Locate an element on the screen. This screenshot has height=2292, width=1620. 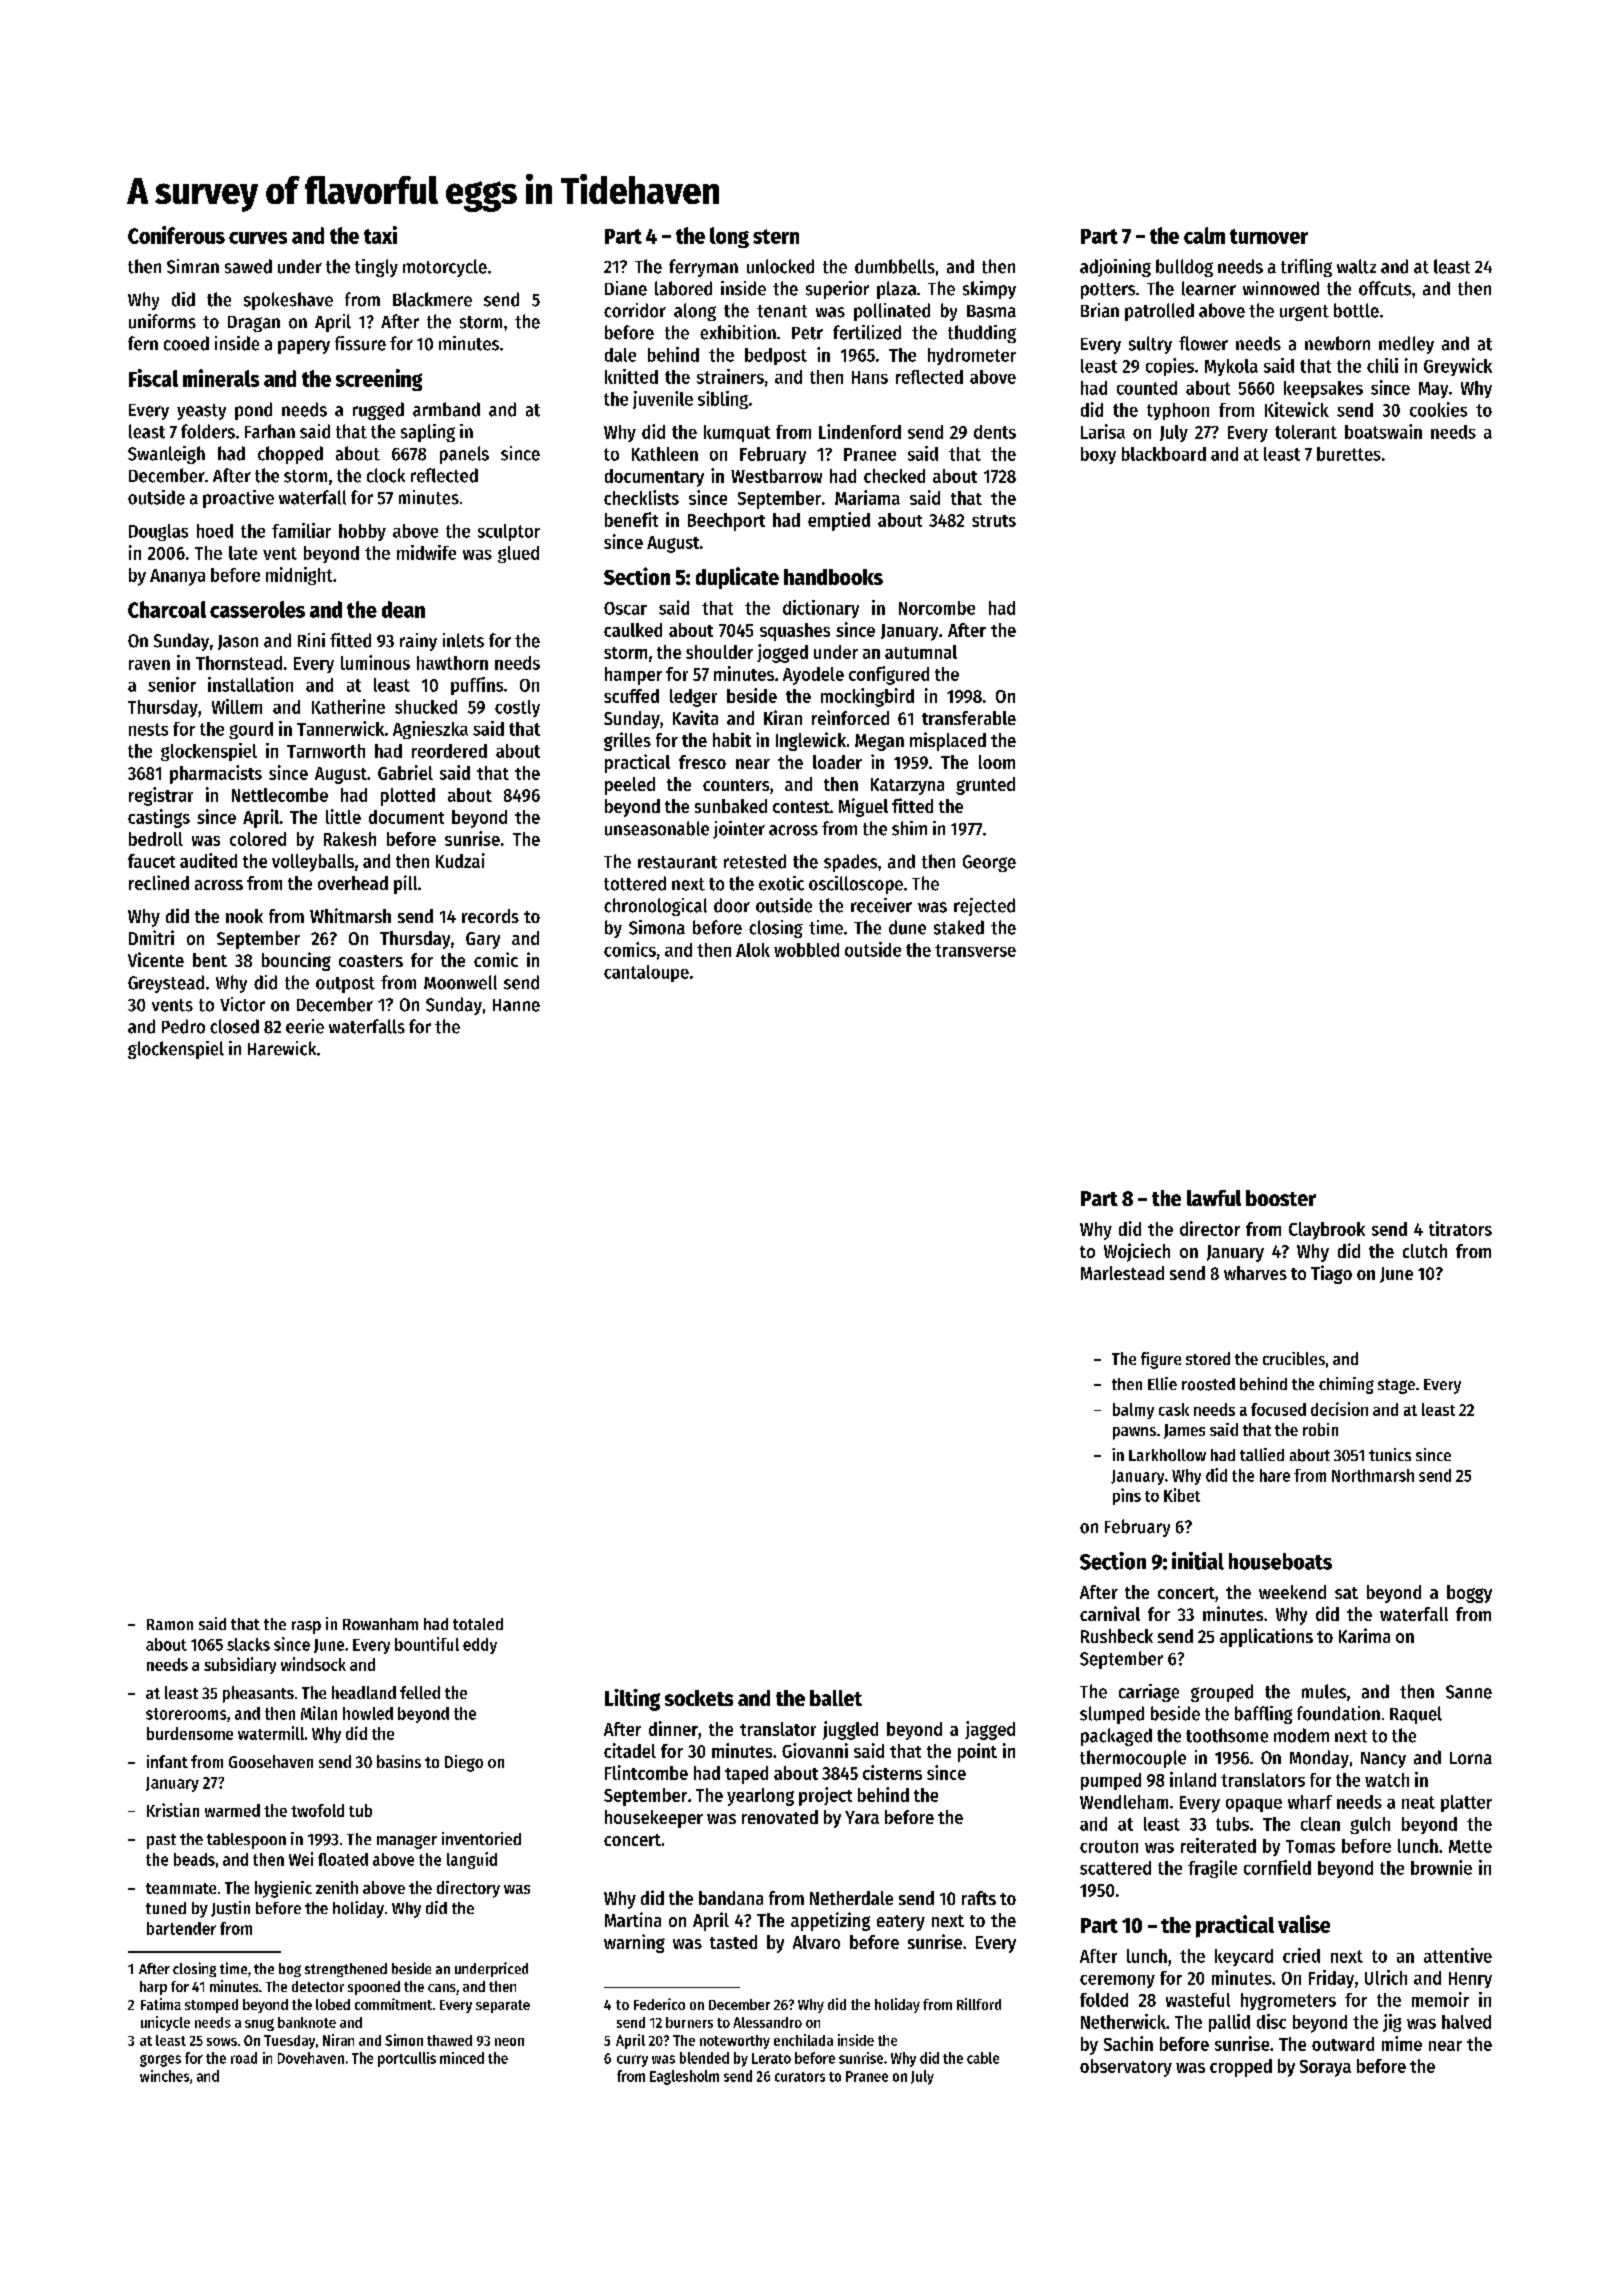
Norcombe is located at coordinates (937, 608).
